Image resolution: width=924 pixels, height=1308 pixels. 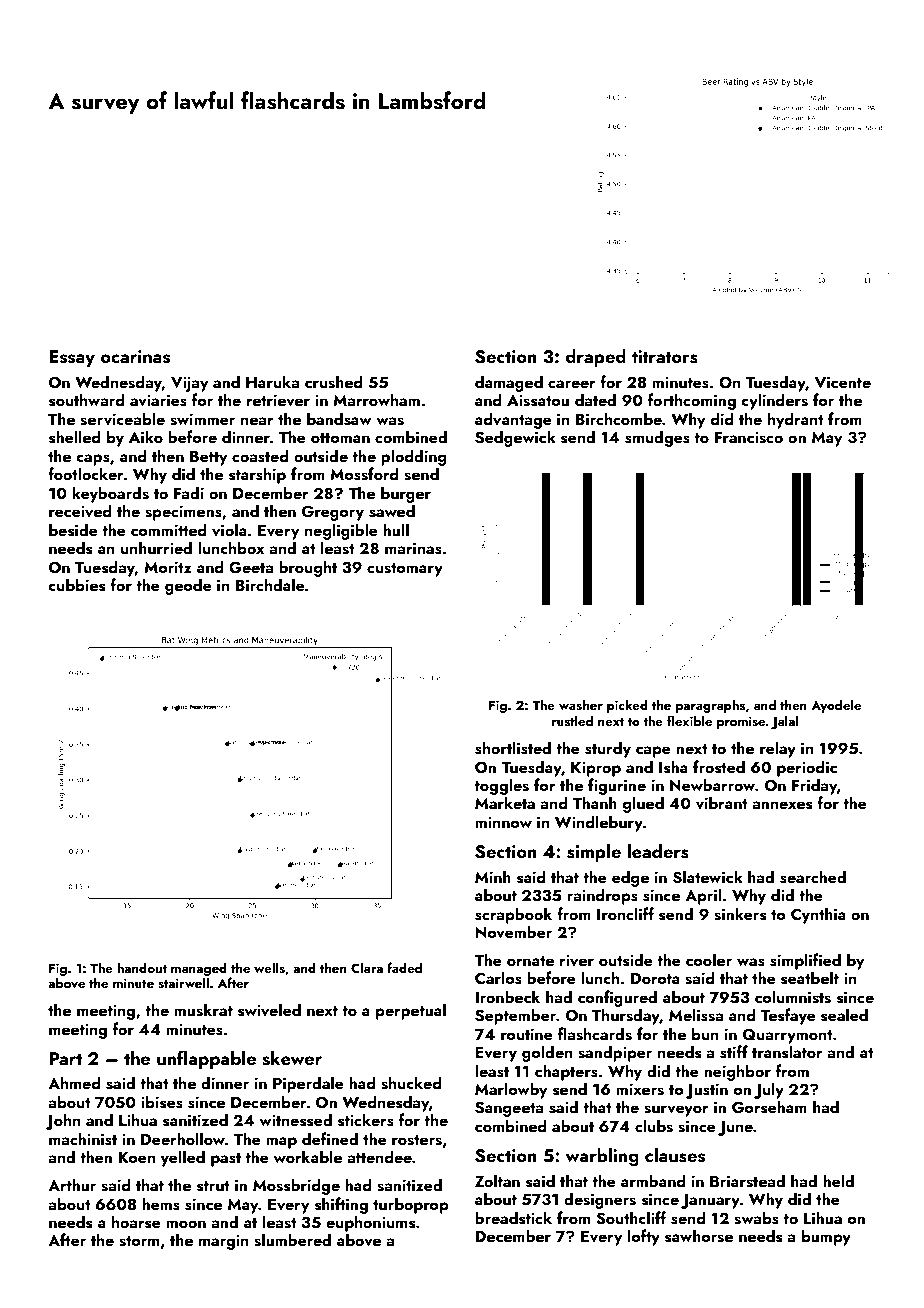 What do you see at coordinates (657, 438) in the page?
I see `smudges` at bounding box center [657, 438].
